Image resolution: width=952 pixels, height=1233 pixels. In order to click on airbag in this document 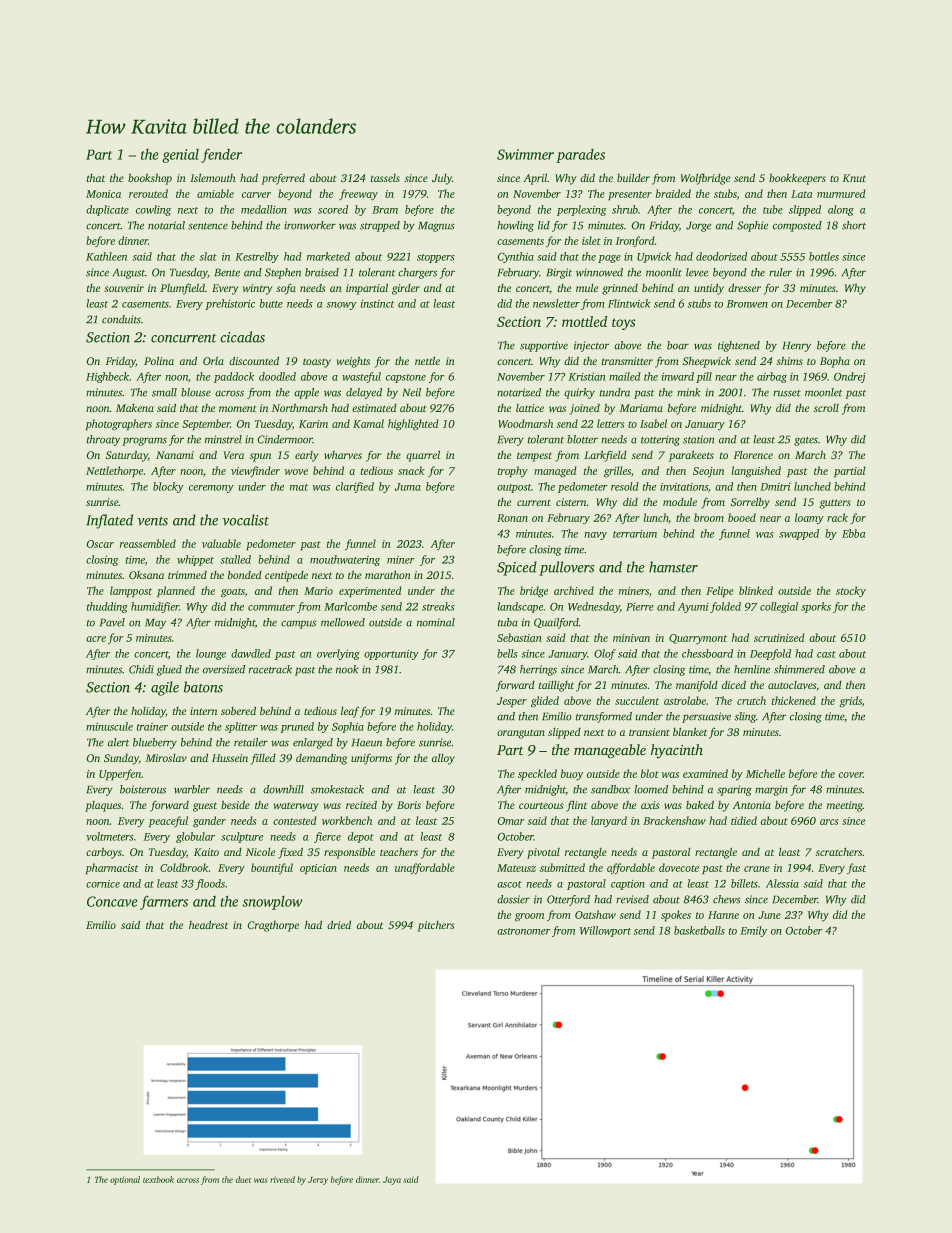, I will do `click(772, 377)`.
